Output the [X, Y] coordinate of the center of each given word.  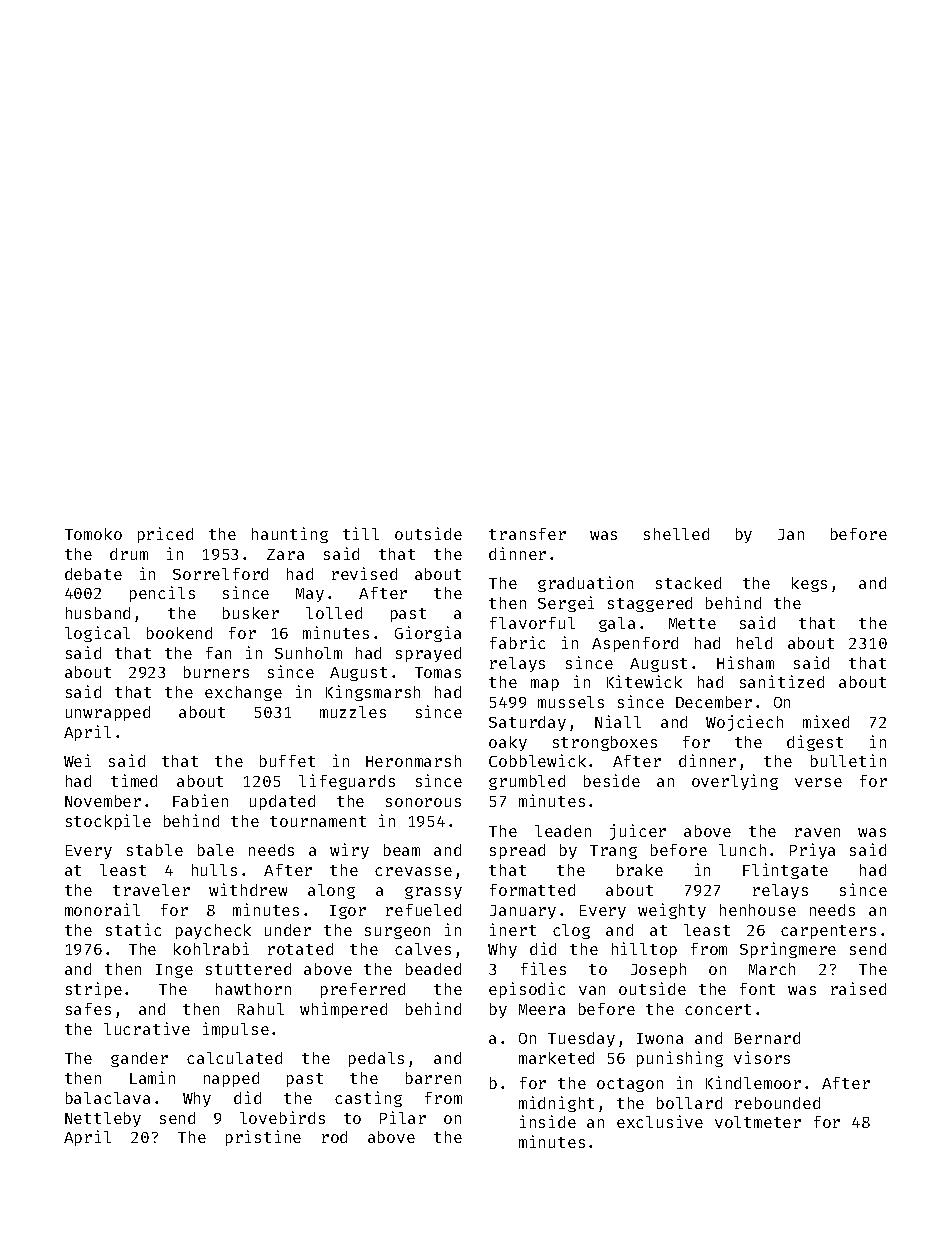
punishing [680, 1059]
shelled [676, 534]
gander [139, 1059]
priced [165, 535]
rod [334, 1137]
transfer [527, 534]
